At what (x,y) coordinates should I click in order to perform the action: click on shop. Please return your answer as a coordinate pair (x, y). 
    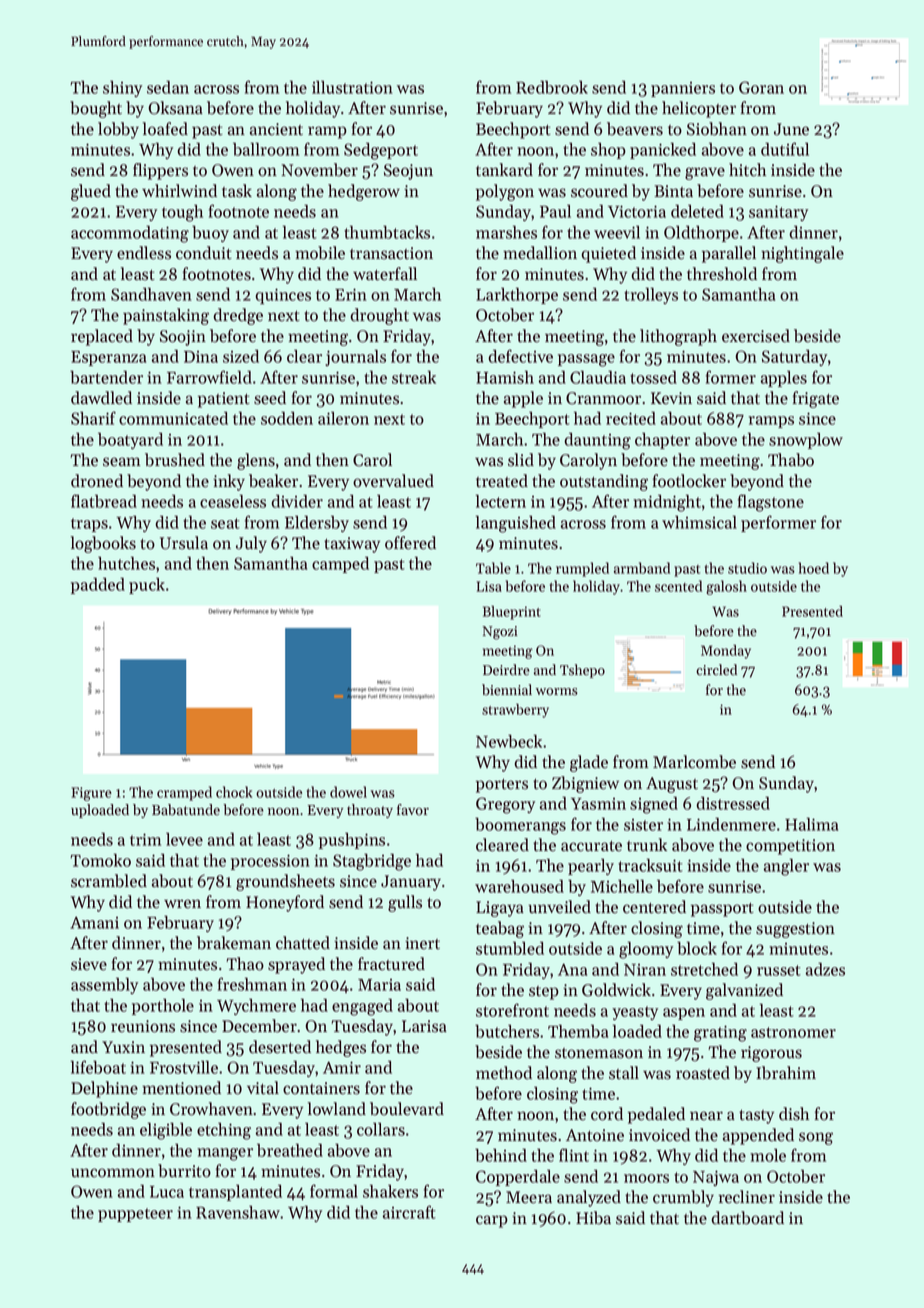
    Looking at the image, I should click on (608, 151).
